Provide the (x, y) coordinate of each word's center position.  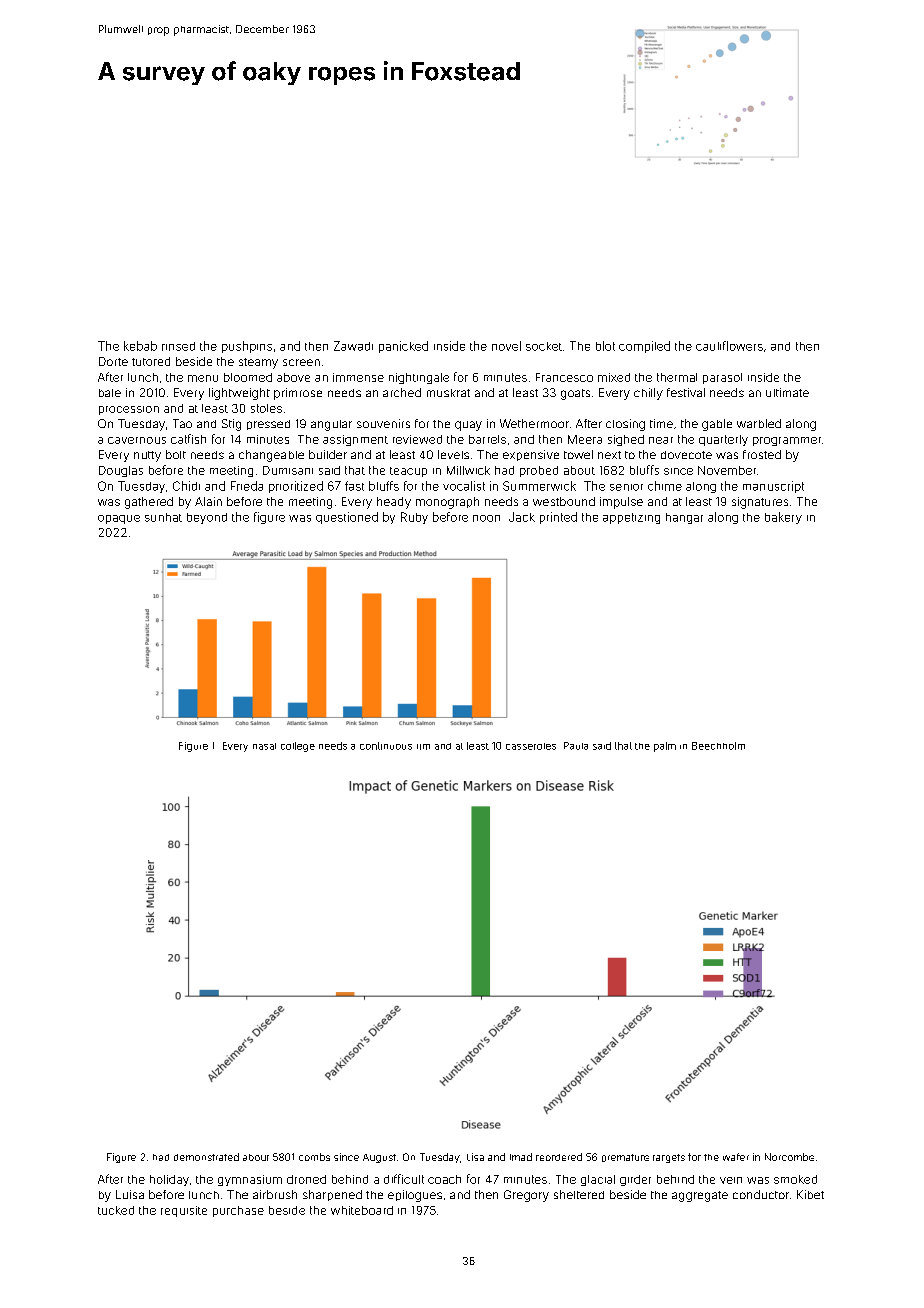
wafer (736, 1157)
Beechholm (718, 746)
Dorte (113, 361)
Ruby (414, 518)
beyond (207, 518)
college (298, 747)
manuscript (773, 487)
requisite (184, 1211)
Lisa (475, 1157)
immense (358, 377)
